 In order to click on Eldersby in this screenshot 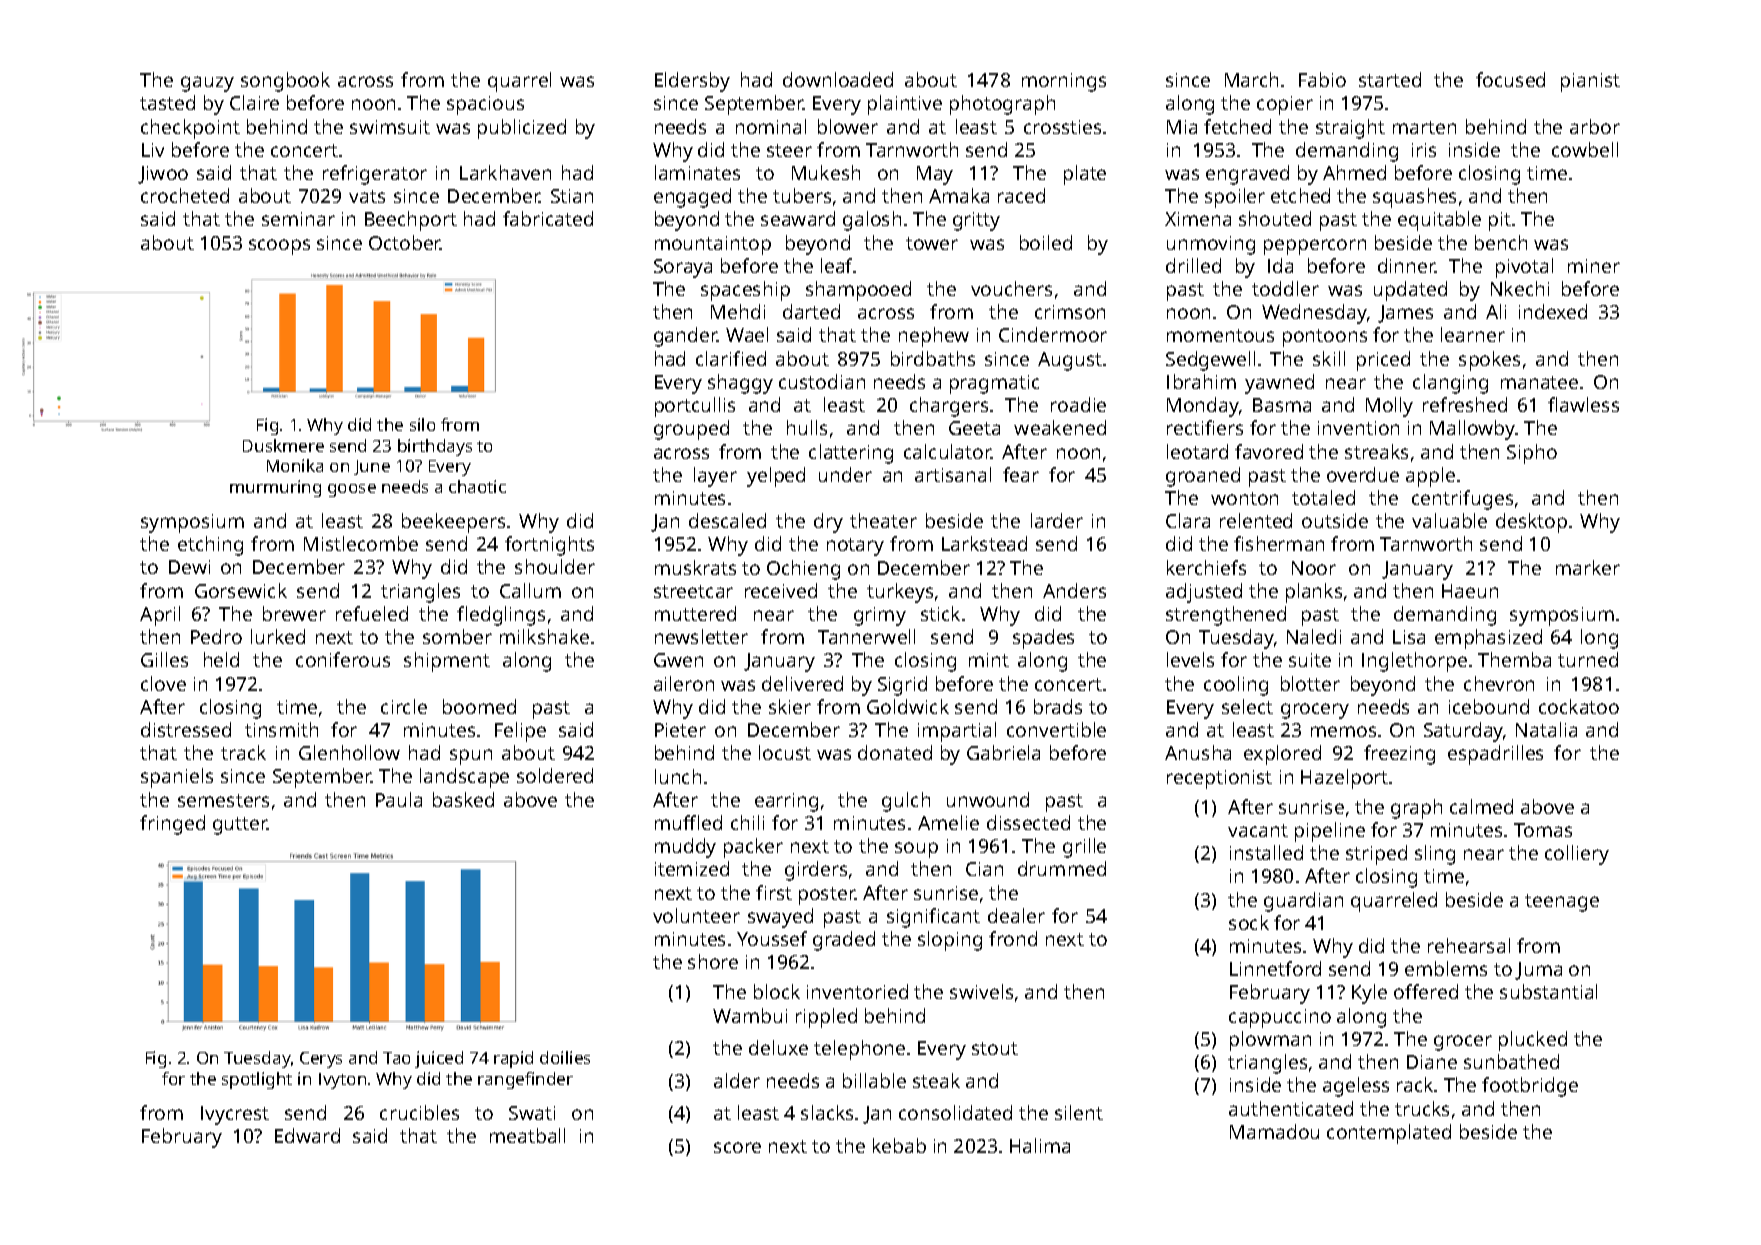, I will do `click(692, 82)`.
